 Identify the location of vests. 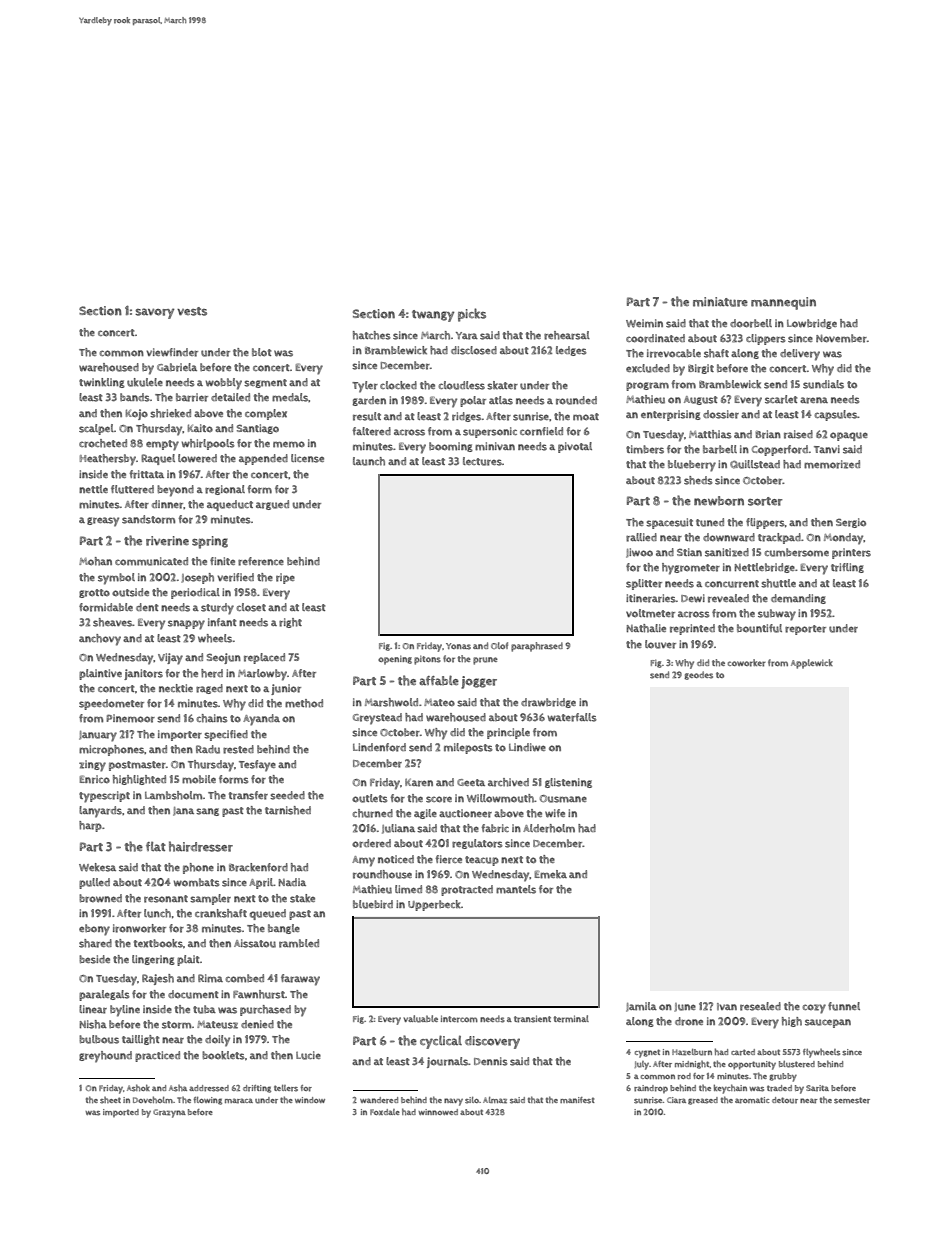
(192, 311).
